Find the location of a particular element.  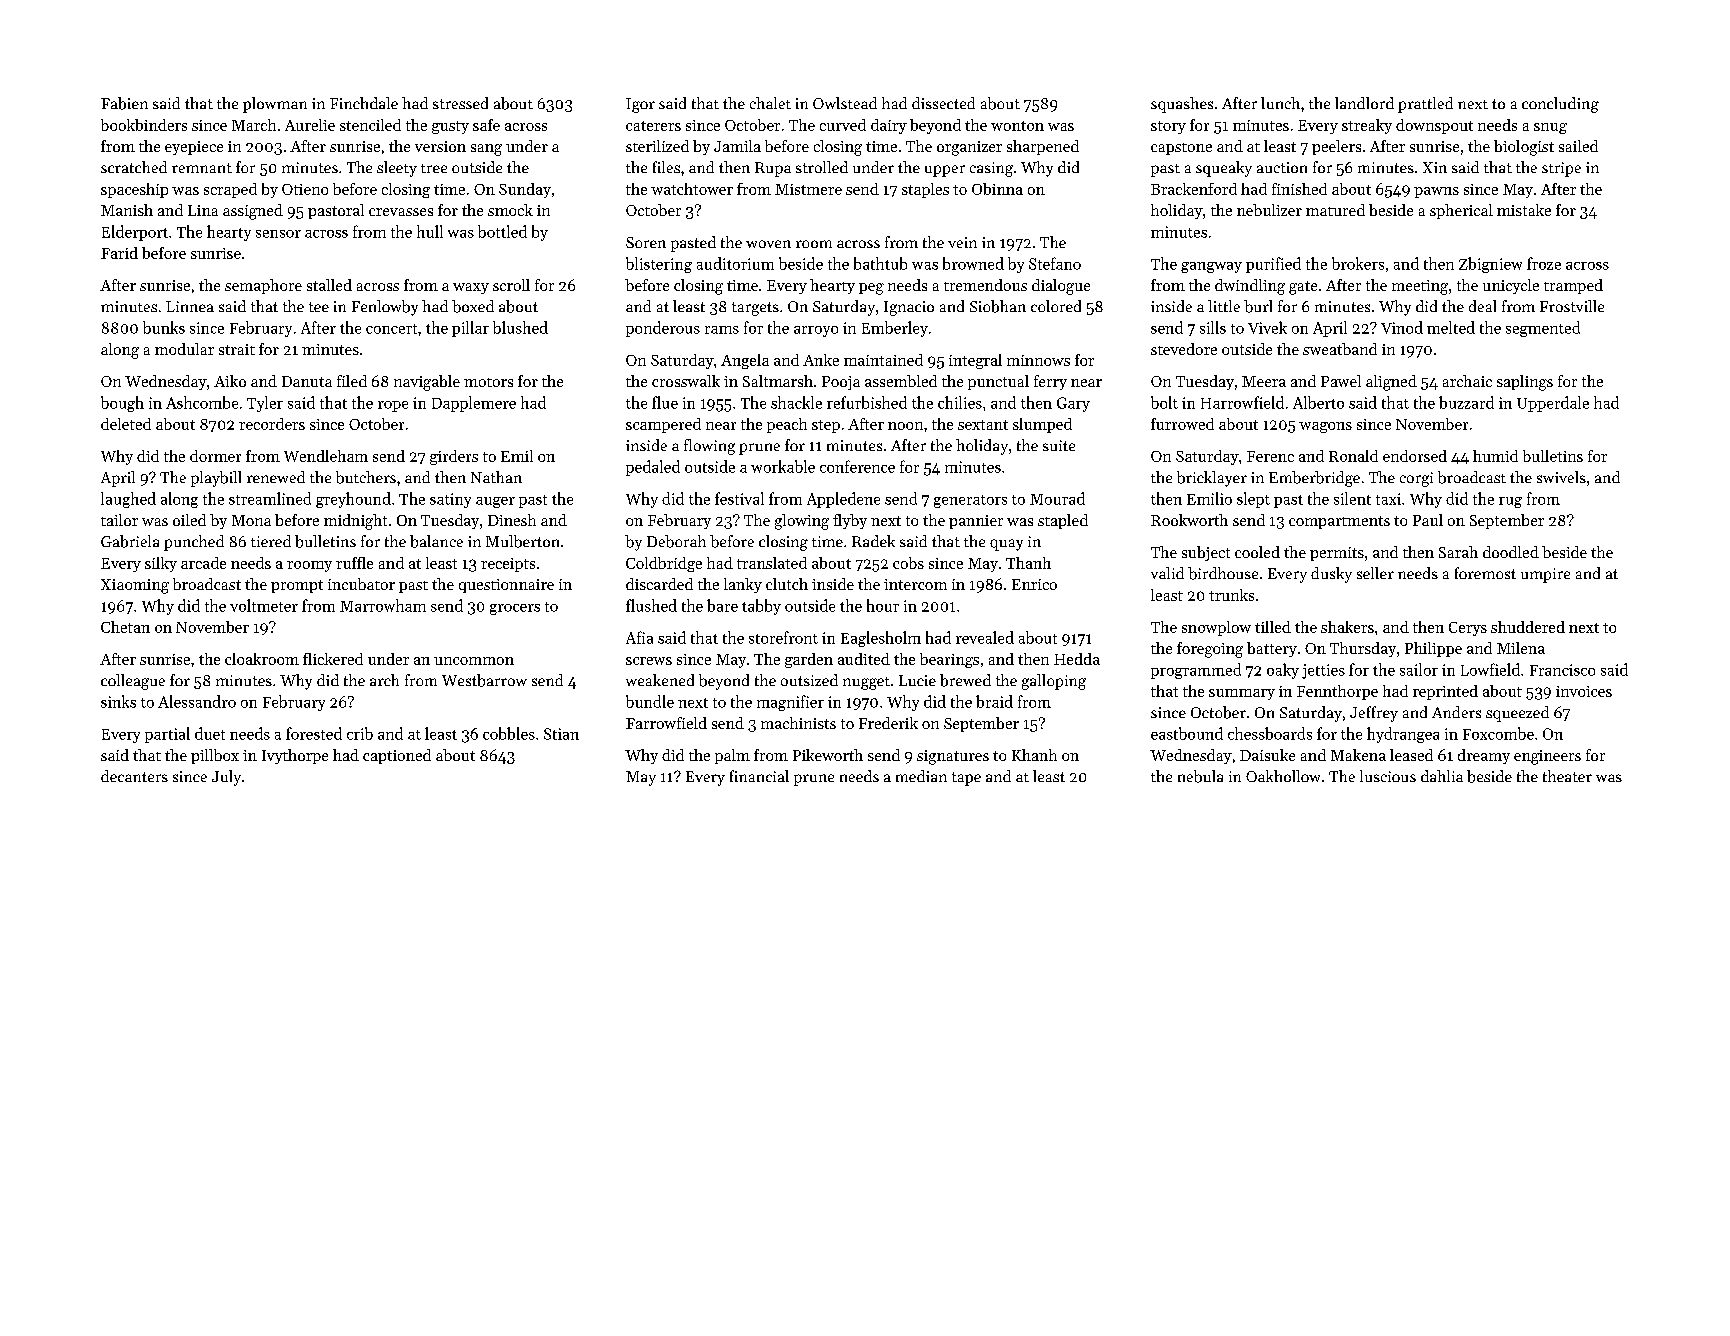

luscious is located at coordinates (1388, 776).
